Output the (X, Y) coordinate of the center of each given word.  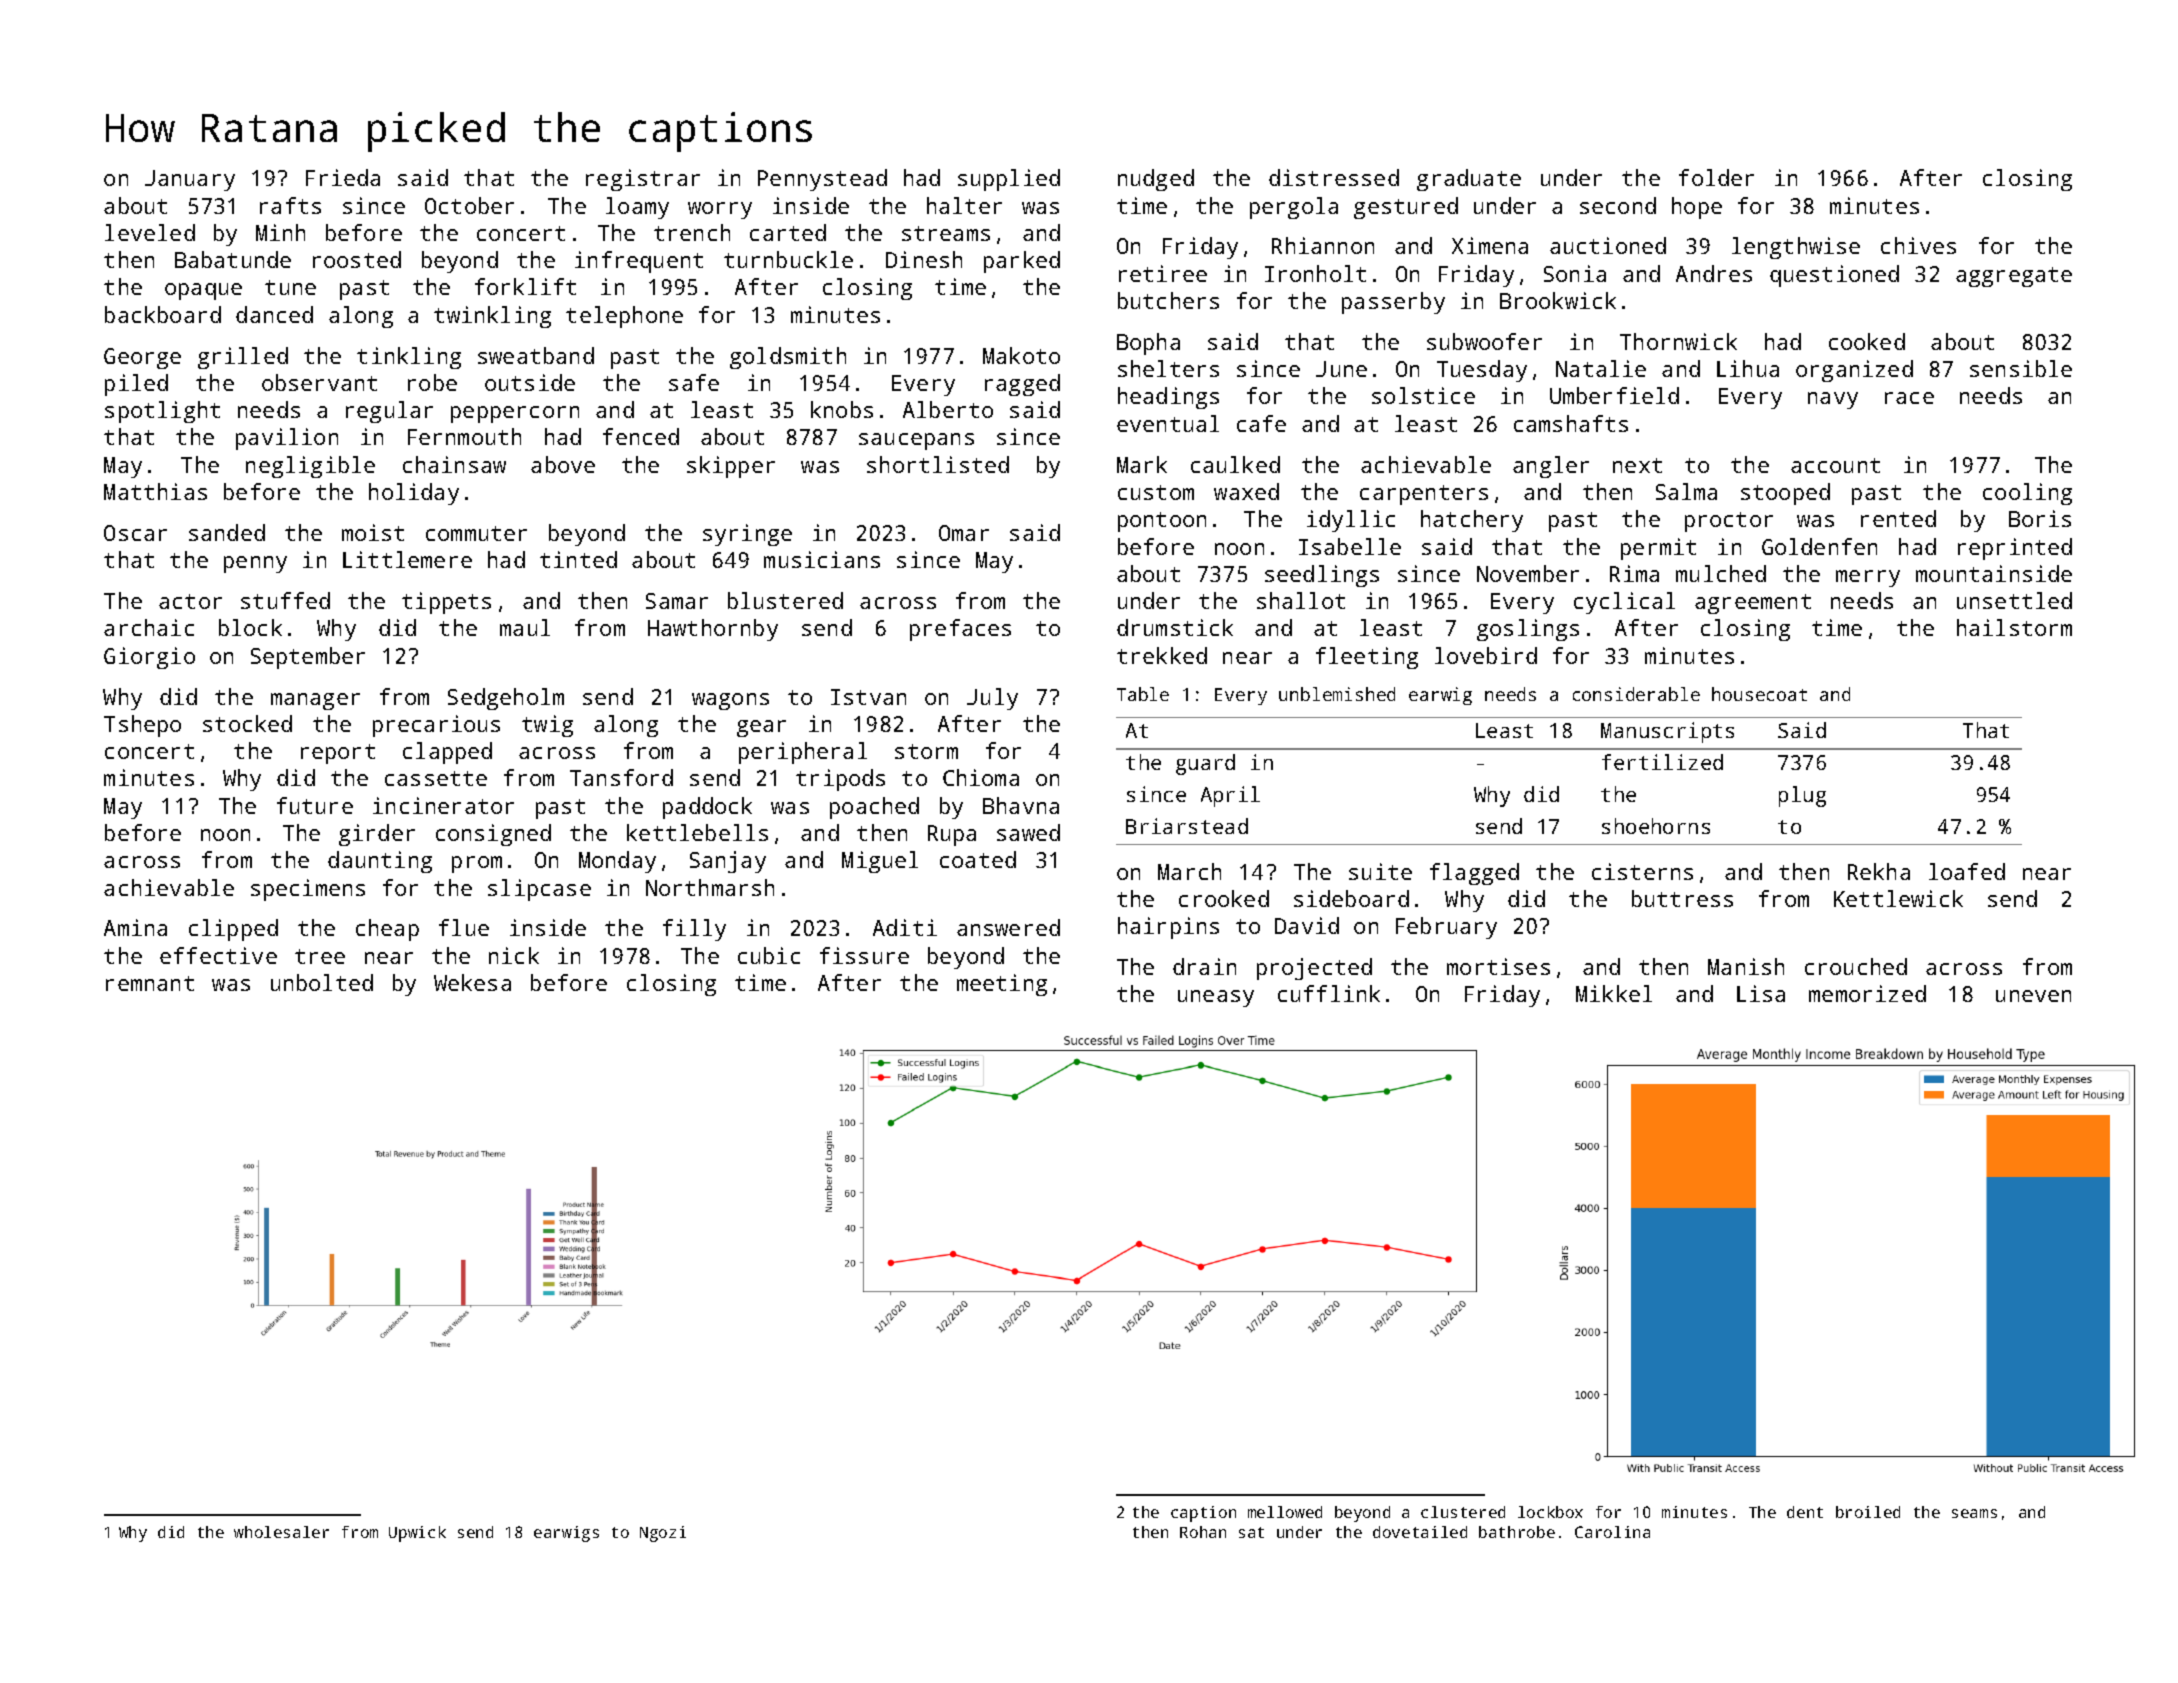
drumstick (1175, 627)
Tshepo (142, 726)
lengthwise (1796, 248)
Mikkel (1614, 993)
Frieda (343, 177)
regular (389, 412)
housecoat (1759, 694)
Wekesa (472, 982)
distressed (1334, 177)
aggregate (2014, 277)
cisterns (1642, 871)
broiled (1868, 1512)
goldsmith (788, 358)
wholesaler (281, 1532)
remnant (150, 983)
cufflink (1329, 993)
